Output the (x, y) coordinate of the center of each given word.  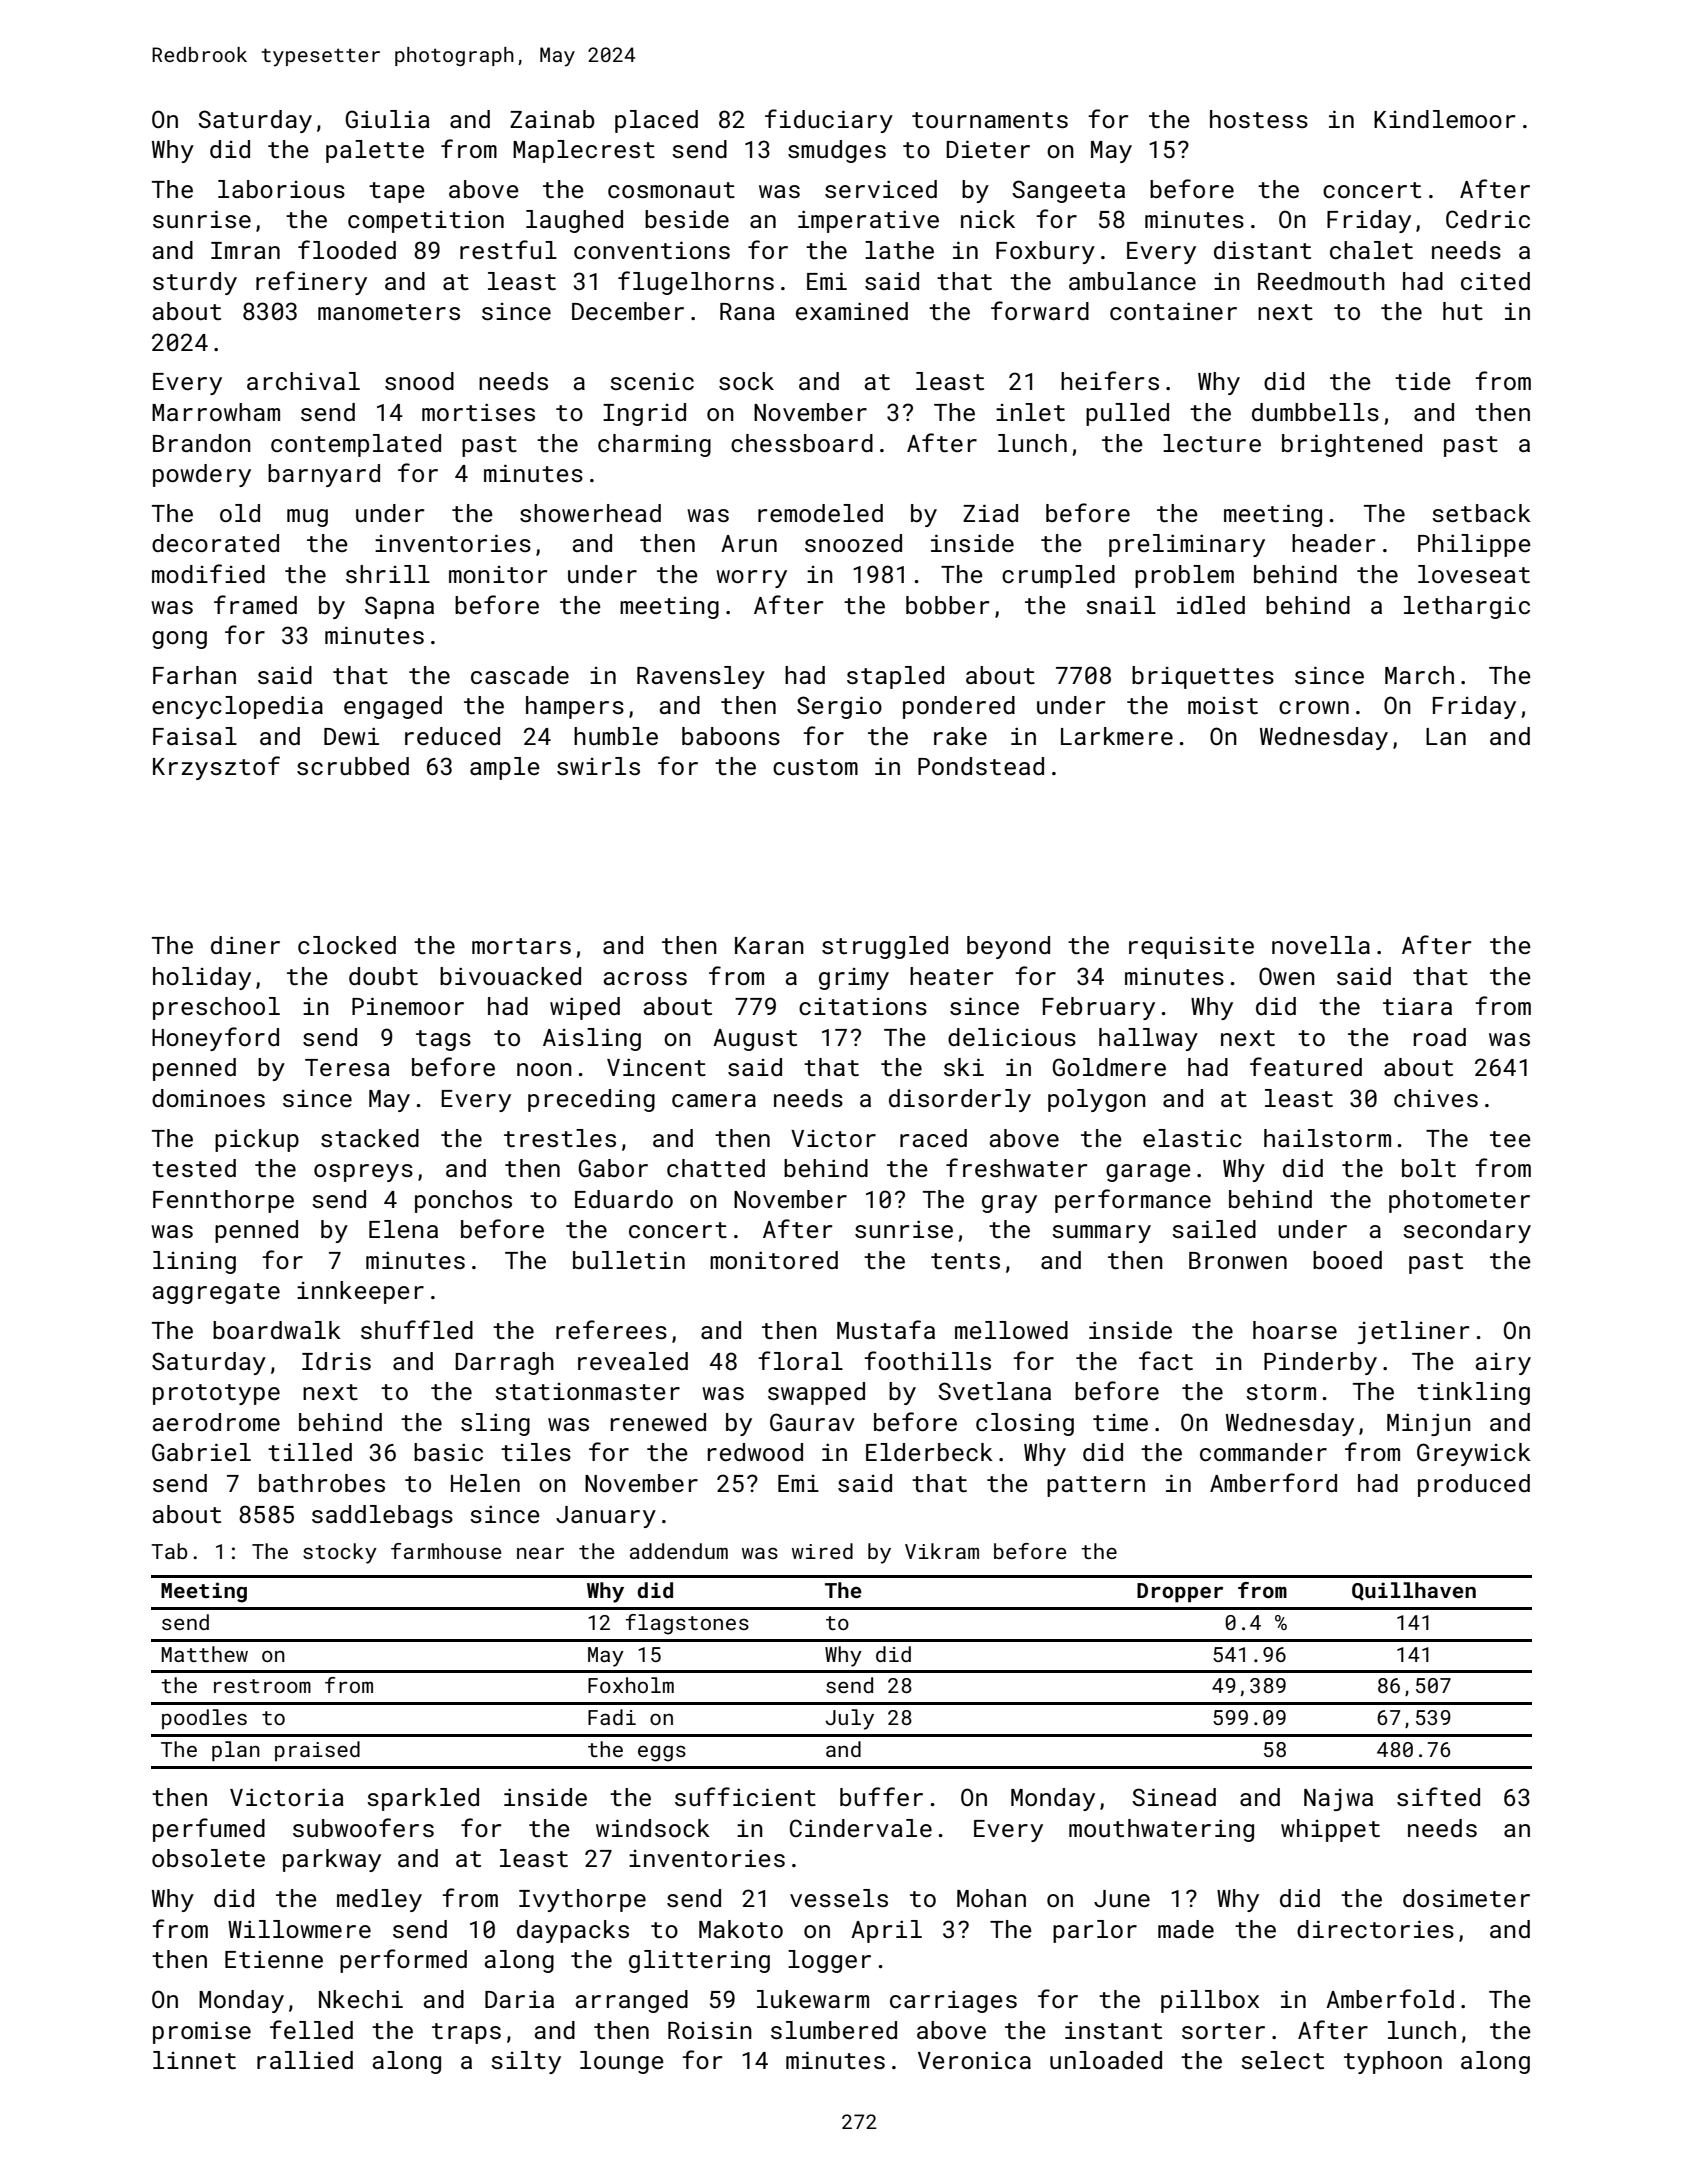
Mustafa (886, 1329)
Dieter (988, 149)
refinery (311, 283)
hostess (1259, 119)
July (849, 1719)
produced (1474, 1485)
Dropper (1180, 1593)
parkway (332, 1860)
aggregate (216, 1293)
